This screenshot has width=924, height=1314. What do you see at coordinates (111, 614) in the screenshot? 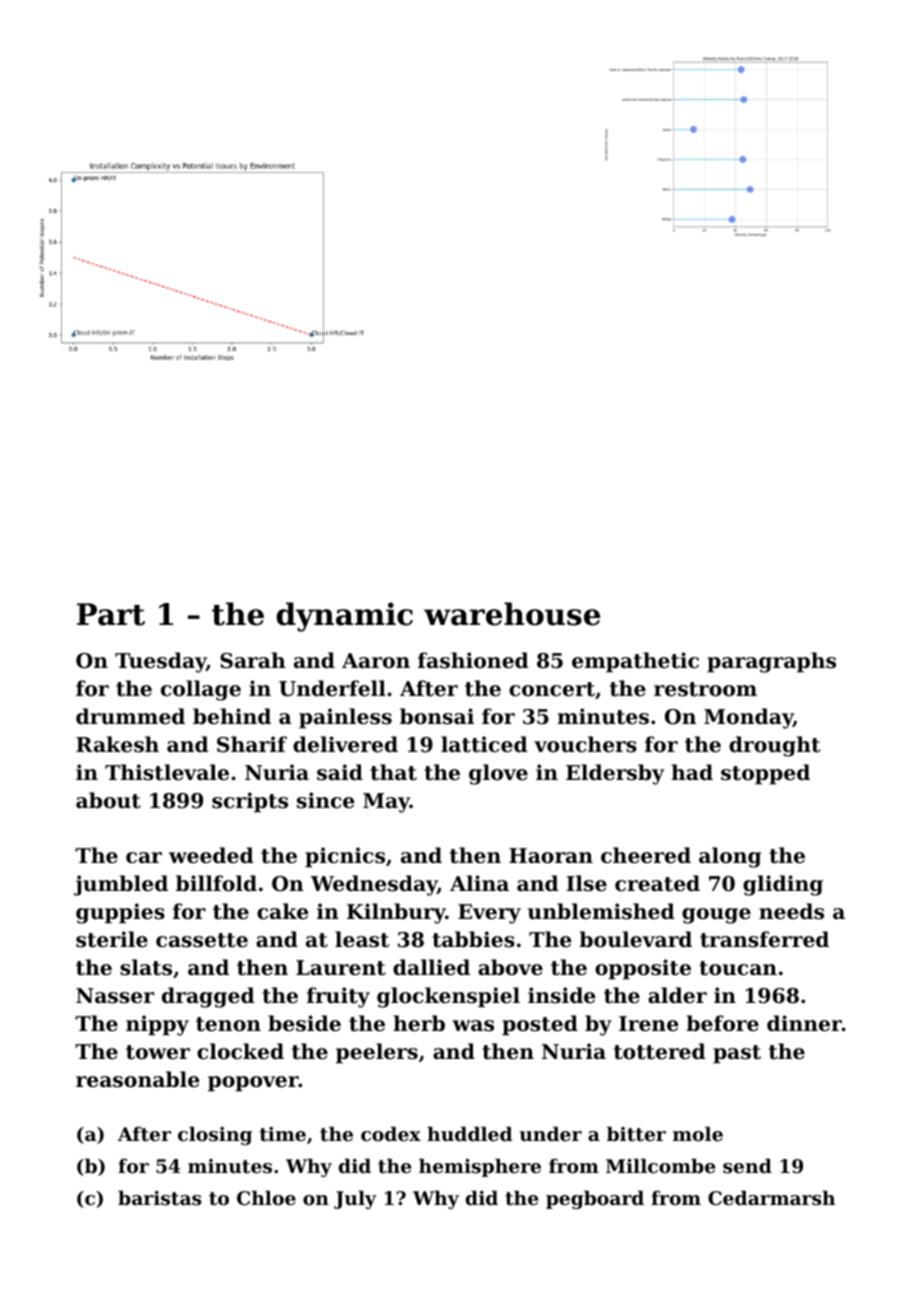
I see `Part` at bounding box center [111, 614].
